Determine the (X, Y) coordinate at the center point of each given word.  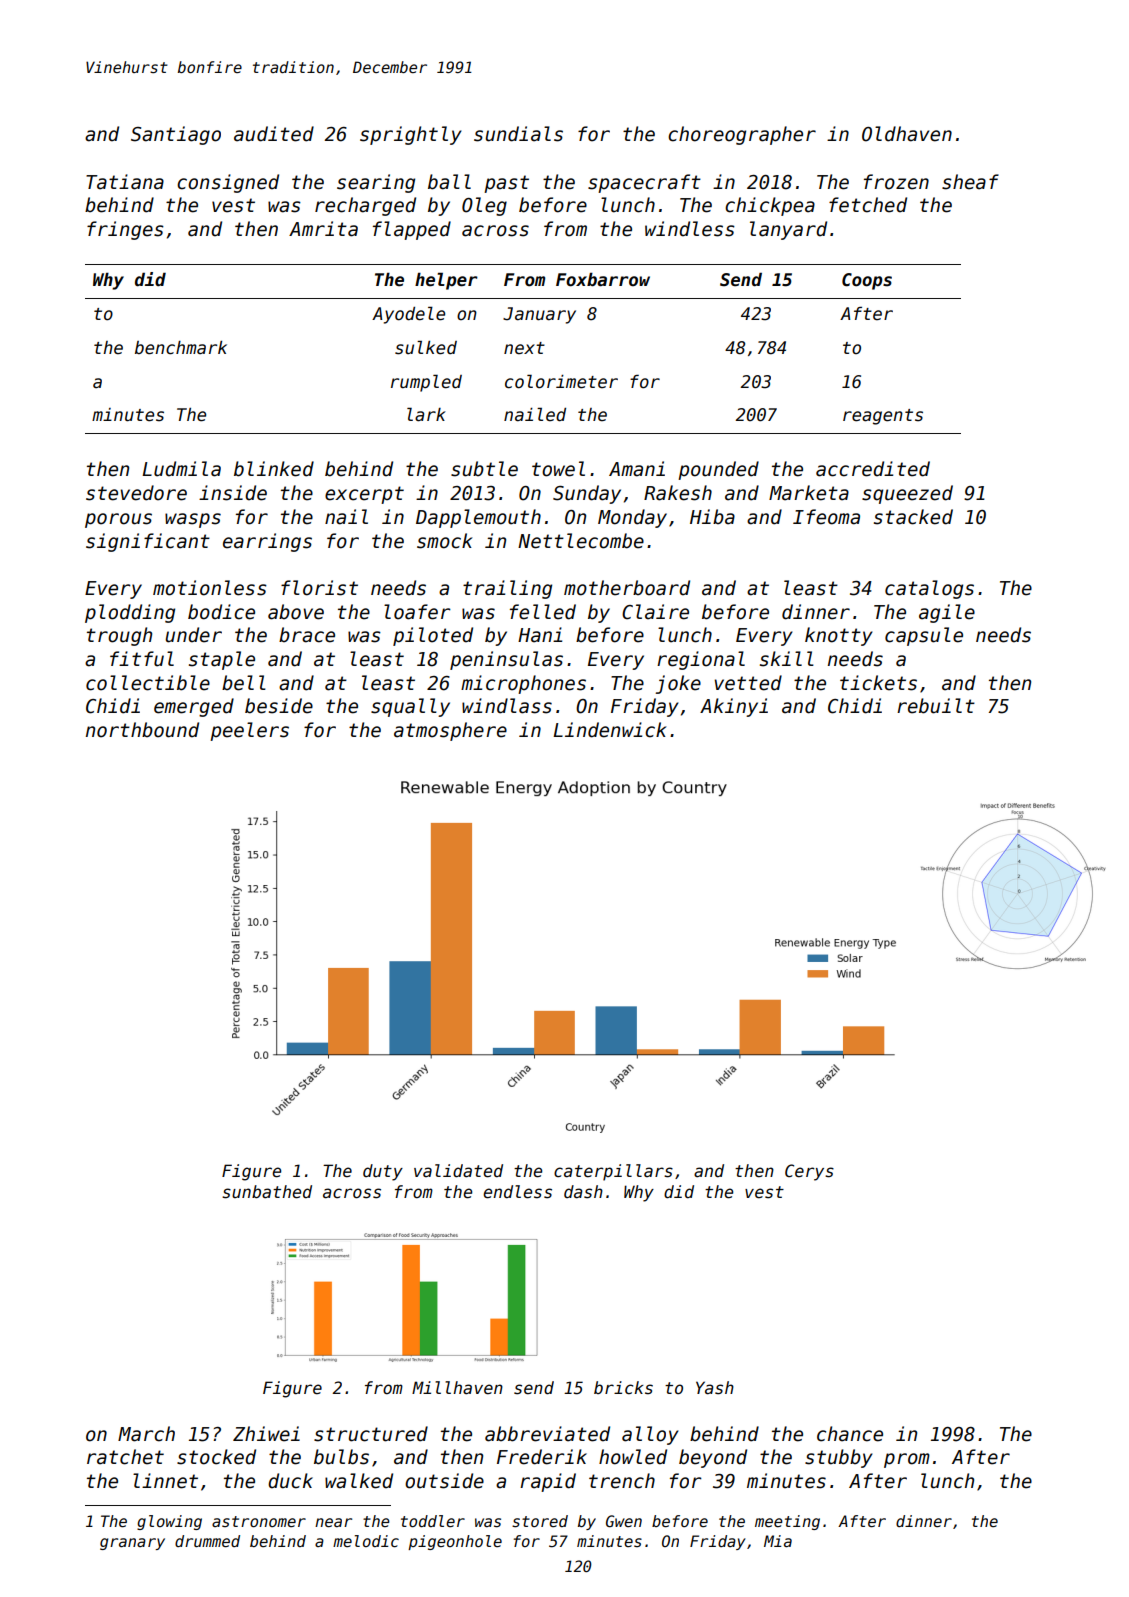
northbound (142, 730)
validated (458, 1171)
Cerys (809, 1172)
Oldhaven (907, 134)
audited (274, 134)
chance (850, 1434)
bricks (623, 1388)
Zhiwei (266, 1434)
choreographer (742, 135)
